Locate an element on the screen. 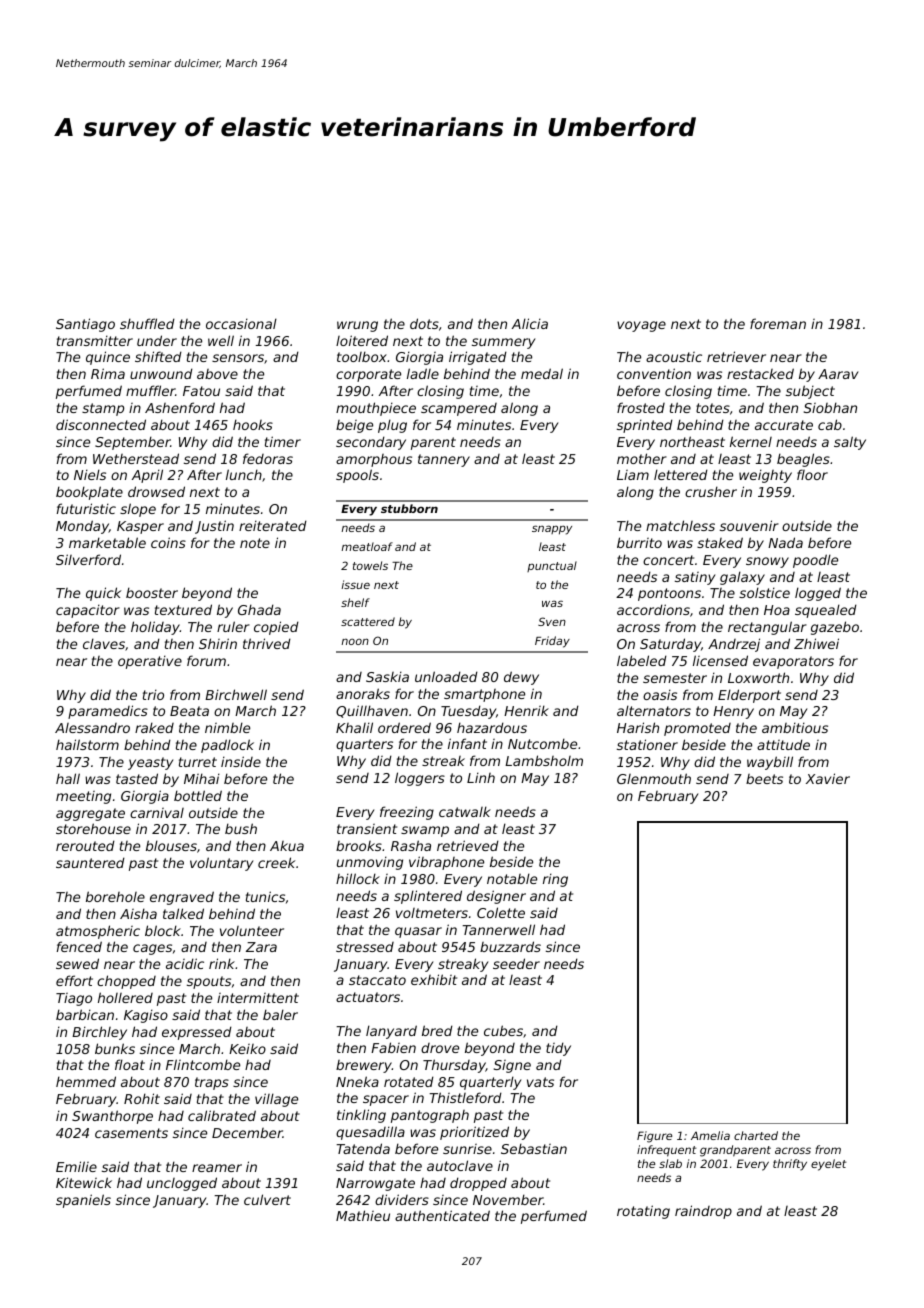 Image resolution: width=924 pixels, height=1308 pixels. foreman is located at coordinates (778, 323).
